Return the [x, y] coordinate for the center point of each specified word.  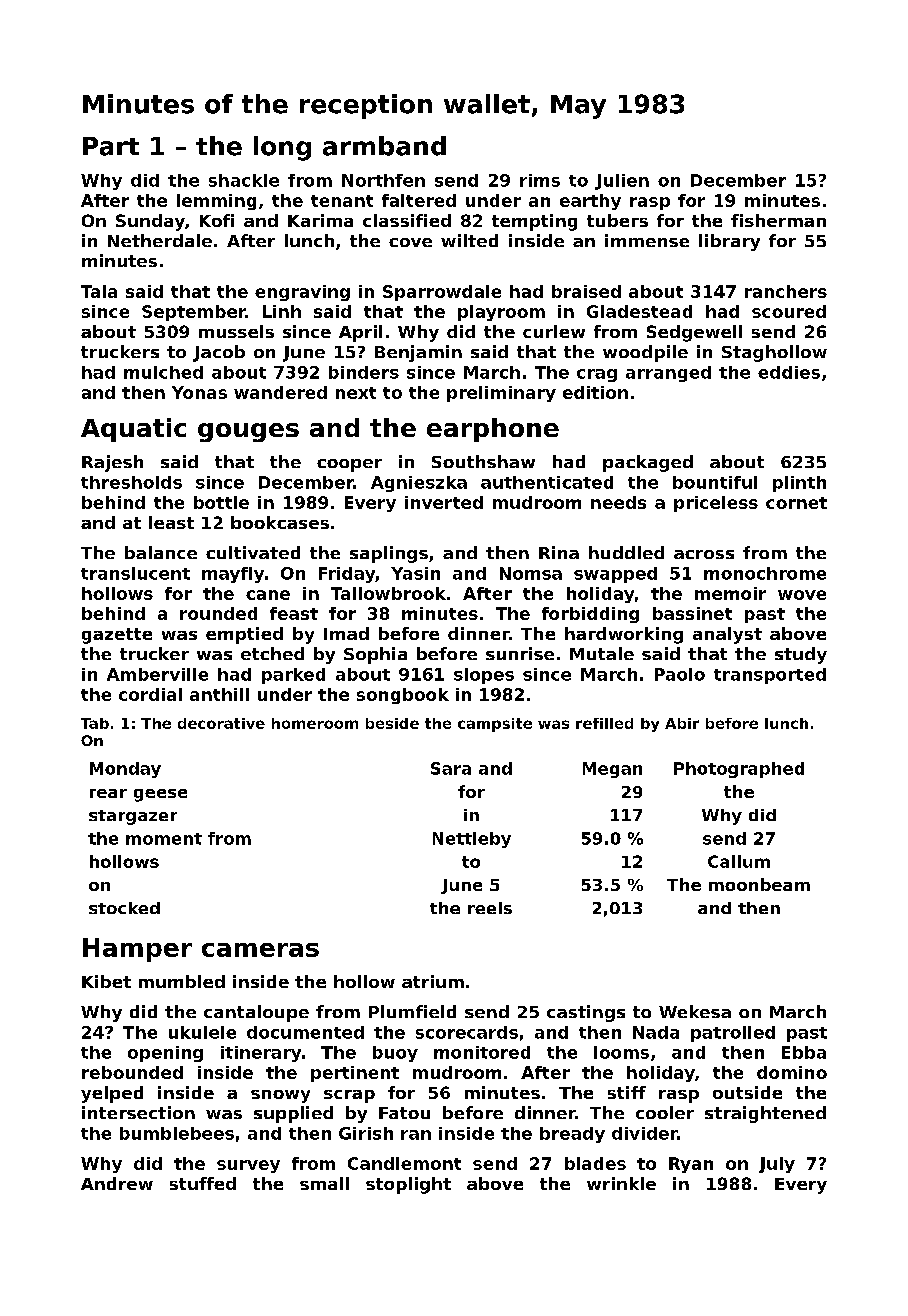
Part [111, 146]
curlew [554, 331]
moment [164, 839]
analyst [727, 635]
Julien [622, 182]
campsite [495, 725]
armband [384, 146]
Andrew [117, 1183]
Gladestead [639, 311]
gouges [248, 432]
